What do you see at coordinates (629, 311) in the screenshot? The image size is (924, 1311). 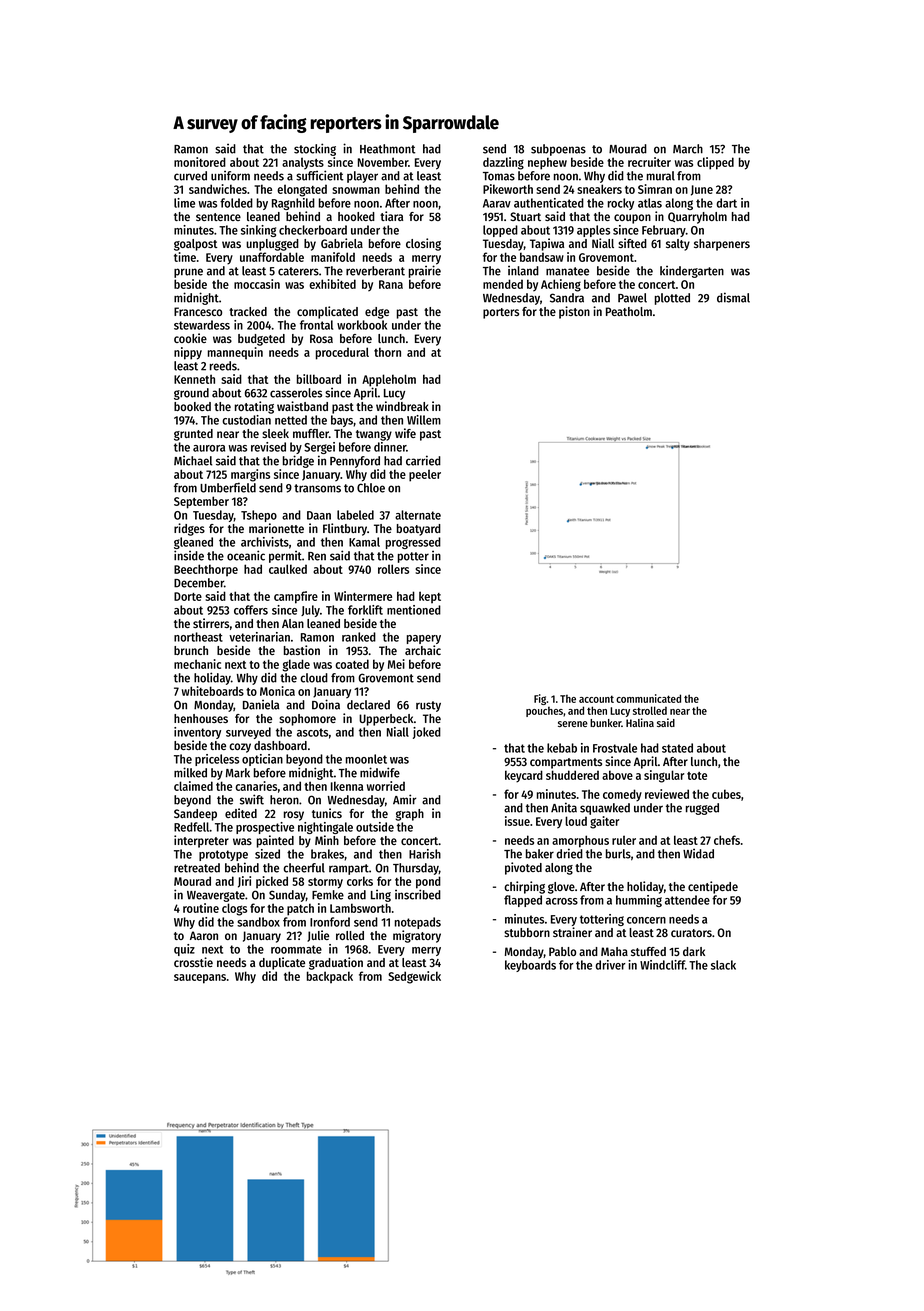 I see `Peatholm` at bounding box center [629, 311].
